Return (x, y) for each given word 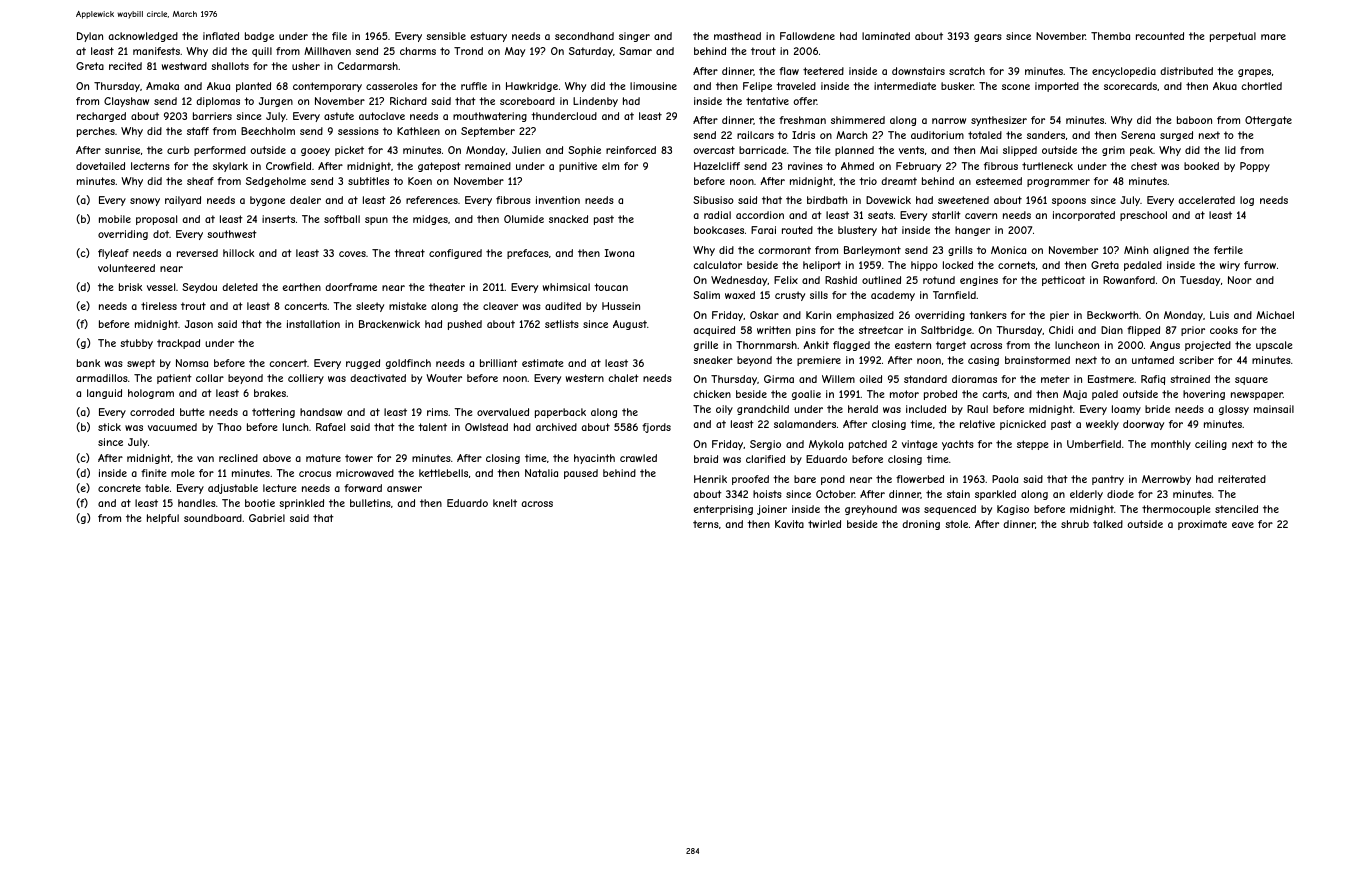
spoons (1069, 202)
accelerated (1206, 200)
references (432, 200)
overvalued (503, 412)
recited (125, 66)
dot (161, 234)
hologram (151, 394)
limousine (653, 86)
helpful (163, 519)
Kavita (789, 524)
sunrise (122, 150)
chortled (1261, 86)
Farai (763, 230)
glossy (1234, 410)
